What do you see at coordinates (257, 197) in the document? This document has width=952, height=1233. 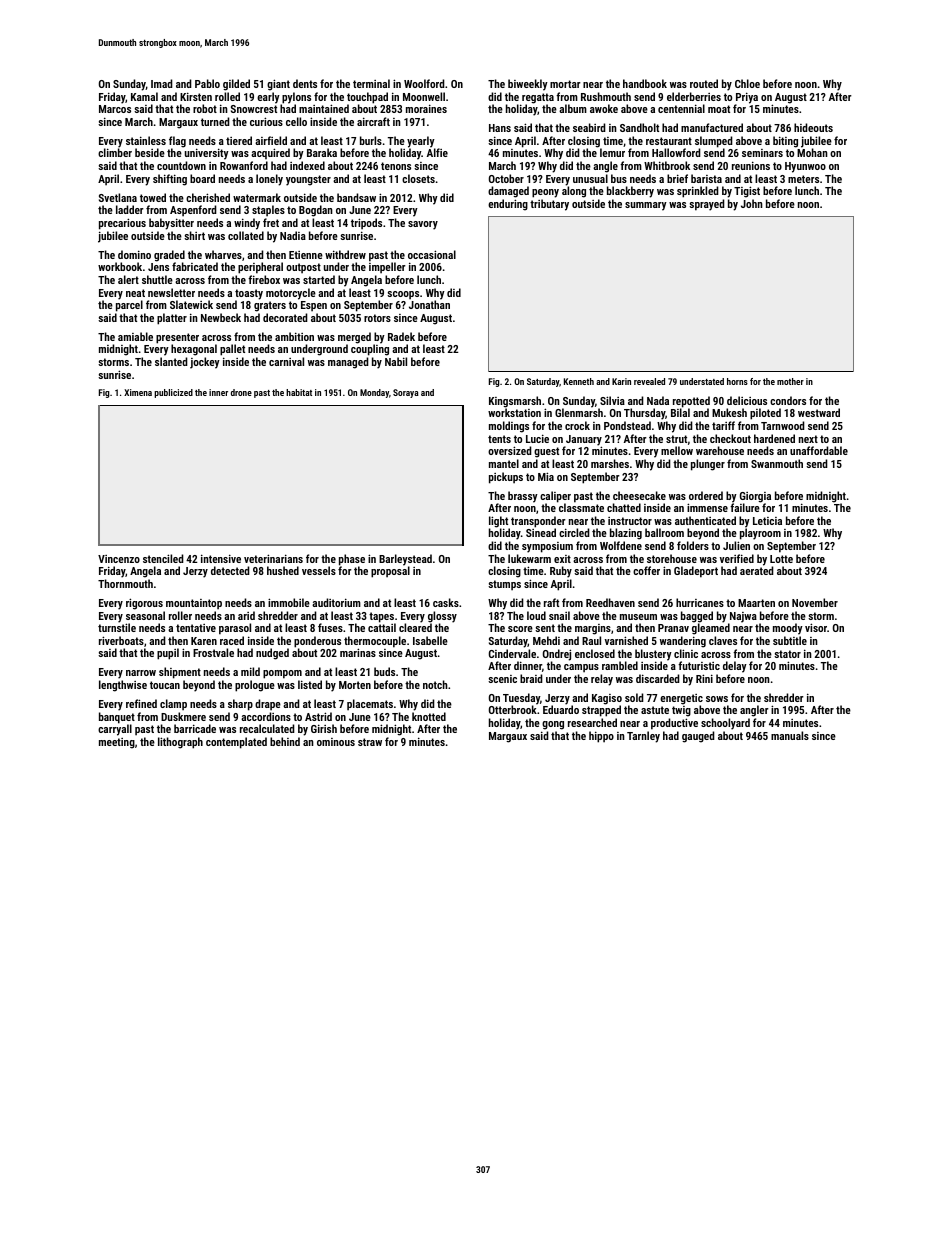 I see `watermark` at bounding box center [257, 197].
